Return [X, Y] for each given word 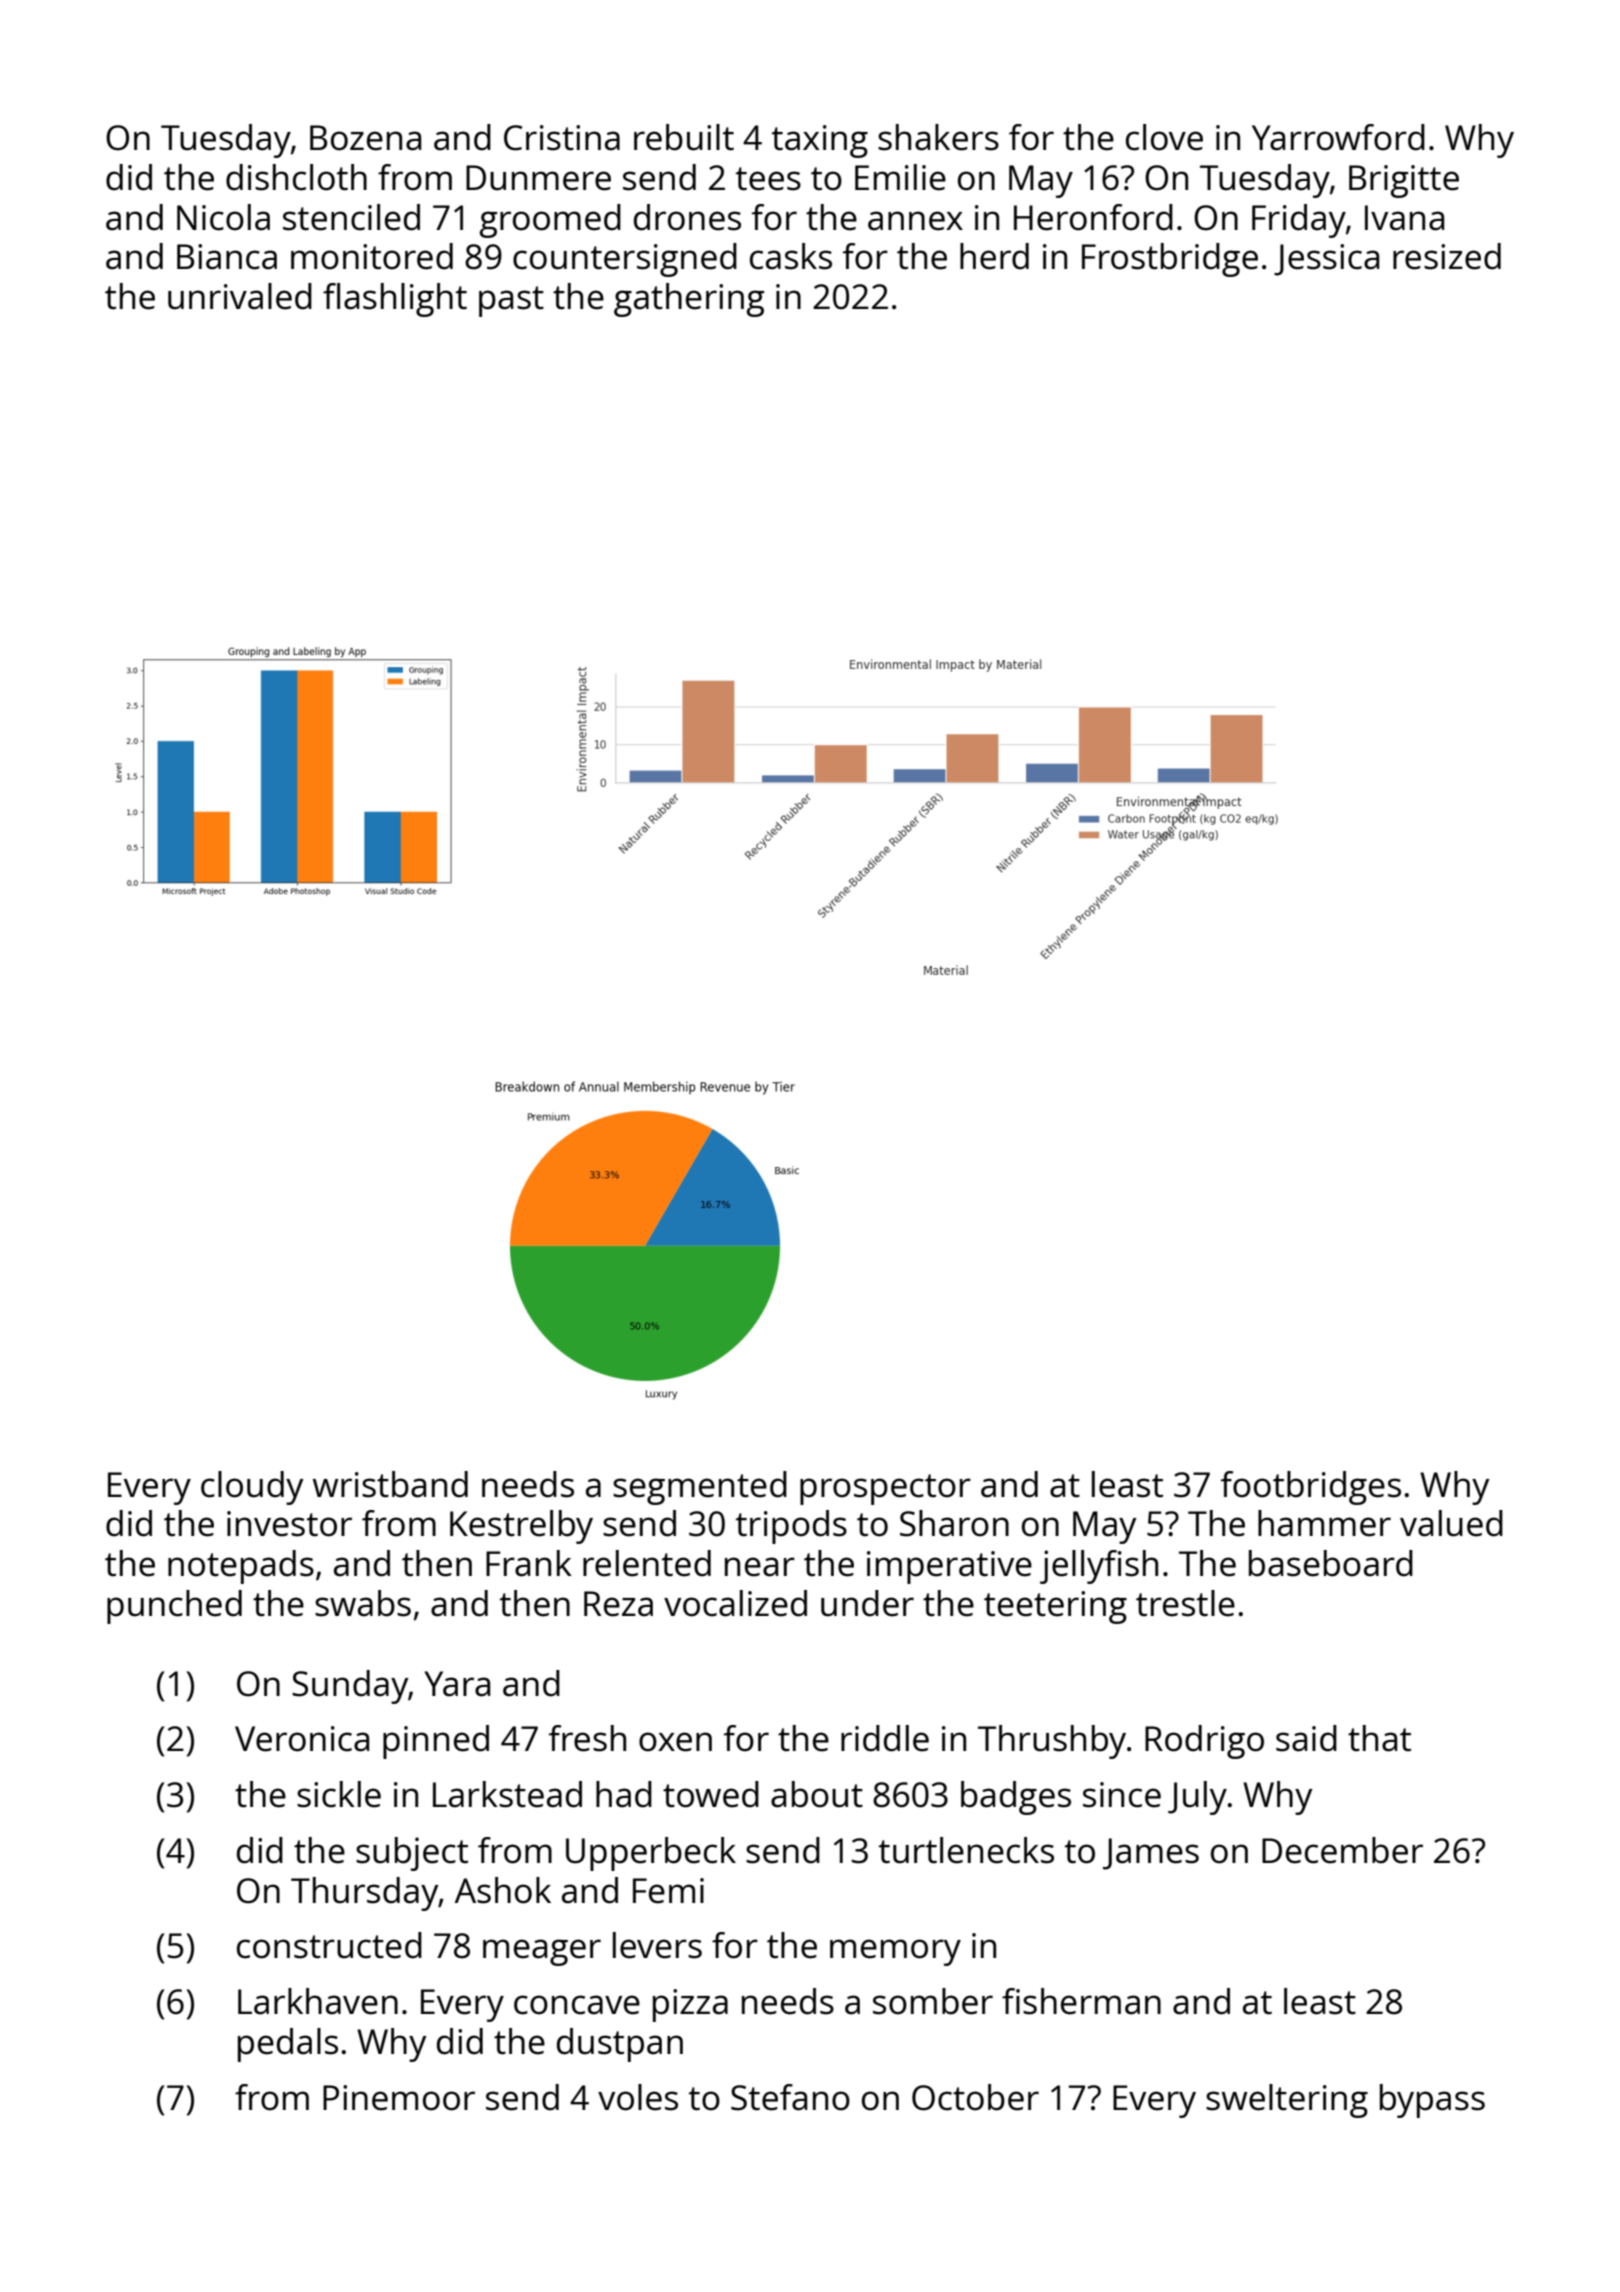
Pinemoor [399, 2098]
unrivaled [240, 296]
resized [1447, 256]
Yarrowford [1338, 137]
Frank [529, 1563]
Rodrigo [1204, 1742]
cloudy [252, 1488]
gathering [689, 300]
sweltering [1287, 2101]
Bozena [365, 138]
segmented [700, 1488]
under [867, 1603]
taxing [820, 141]
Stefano [790, 2097]
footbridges [1310, 1488]
